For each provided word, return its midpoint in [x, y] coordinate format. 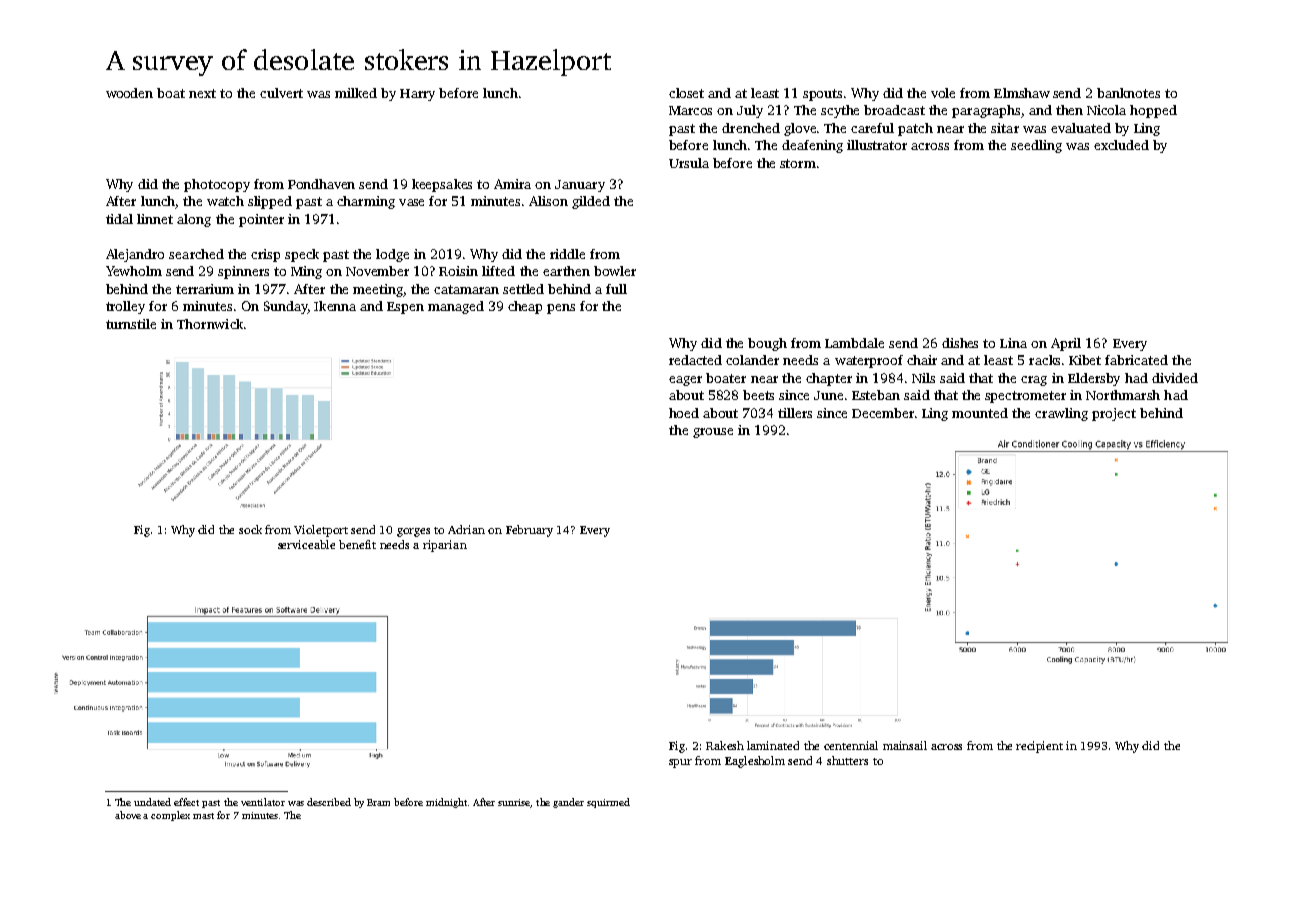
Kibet [1085, 360]
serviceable [306, 544]
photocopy [217, 185]
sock [250, 529]
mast [203, 816]
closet [686, 93]
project [1114, 414]
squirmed [608, 803]
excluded [1121, 145]
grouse [713, 433]
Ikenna [335, 306]
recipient [1039, 747]
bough [767, 344]
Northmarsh [1123, 395]
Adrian [466, 529]
